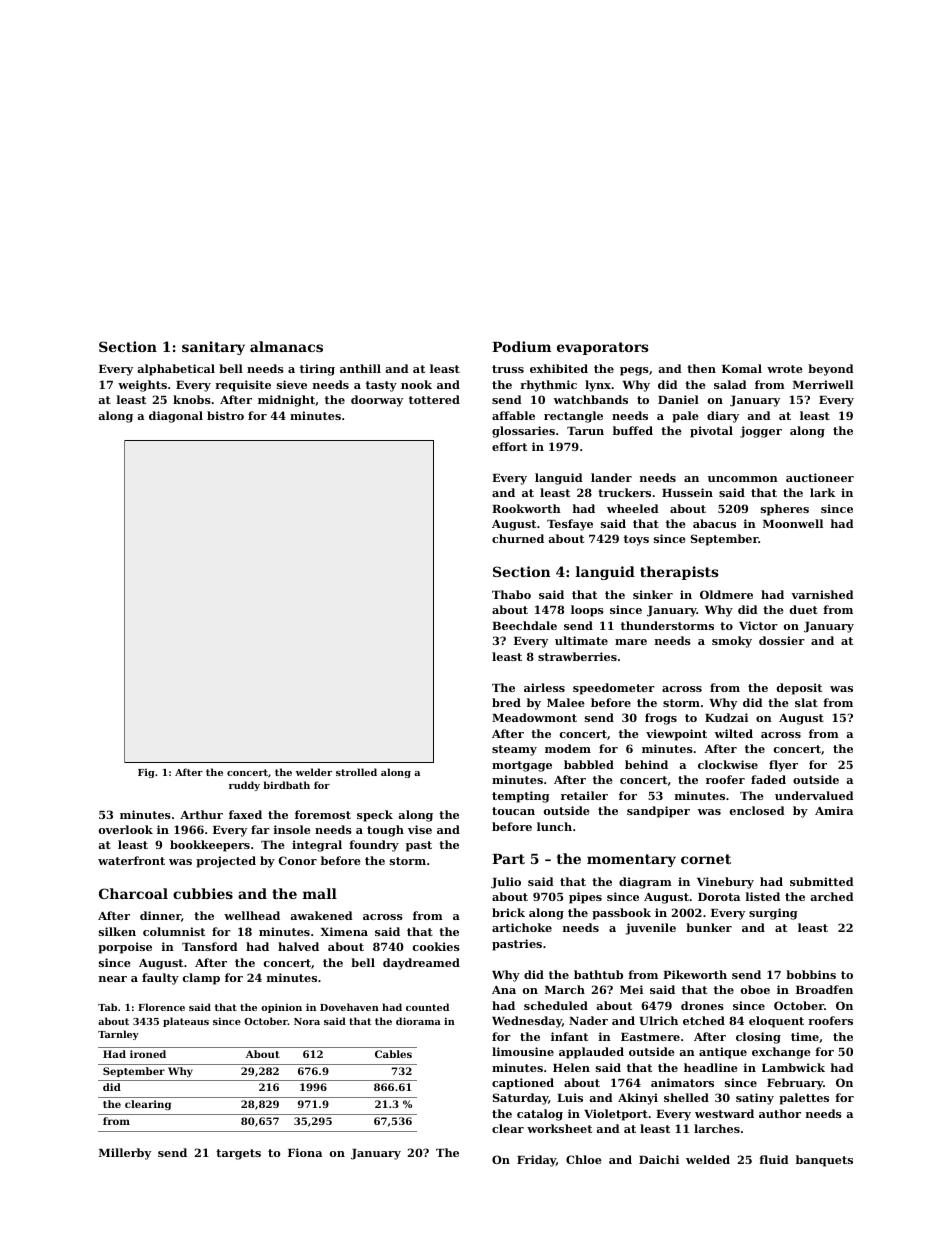 This document has height=1233, width=952. Describe the element at coordinates (824, 989) in the document. I see `Broadfen` at that location.
